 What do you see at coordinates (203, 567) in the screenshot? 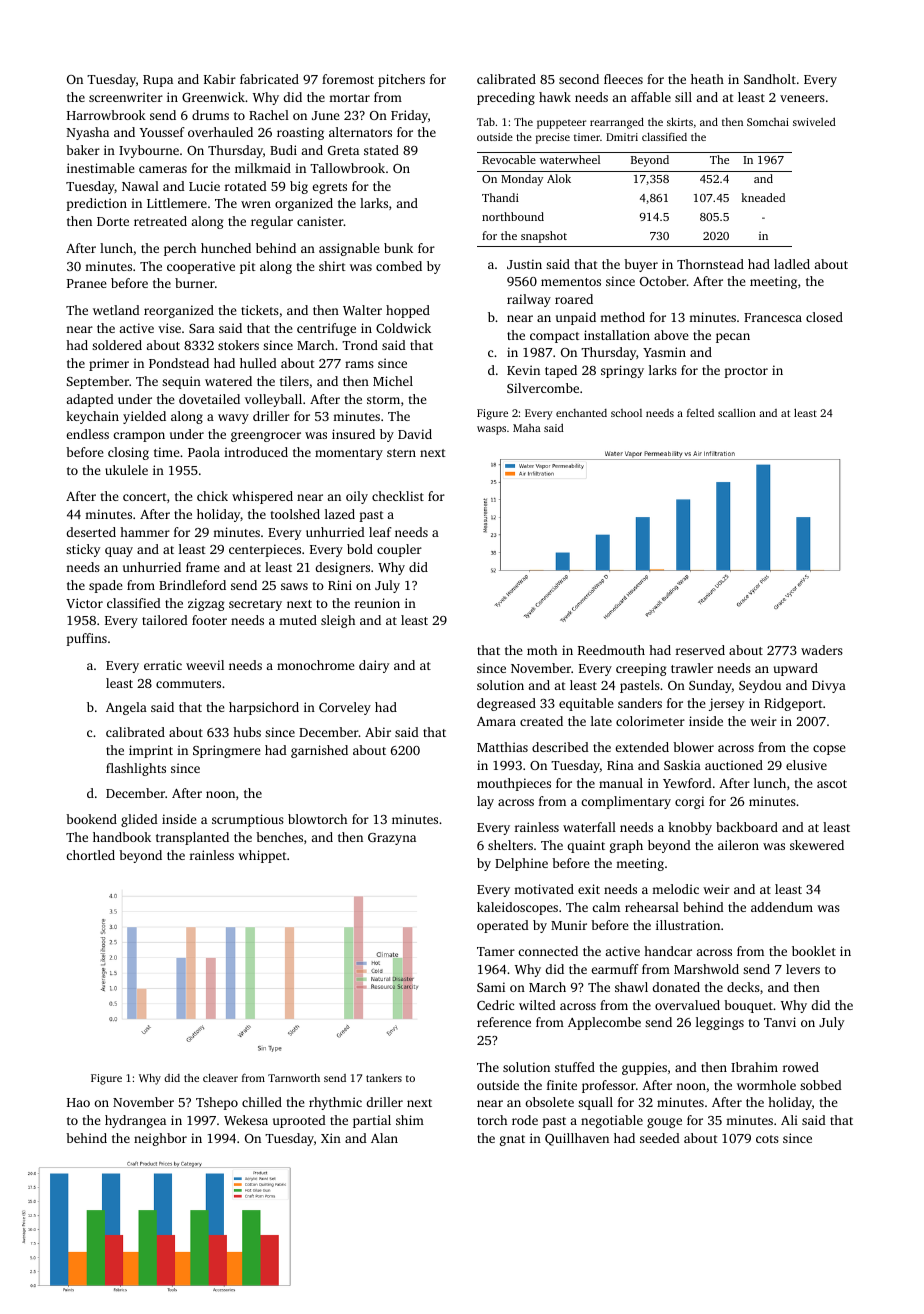
I see `frame` at bounding box center [203, 567].
